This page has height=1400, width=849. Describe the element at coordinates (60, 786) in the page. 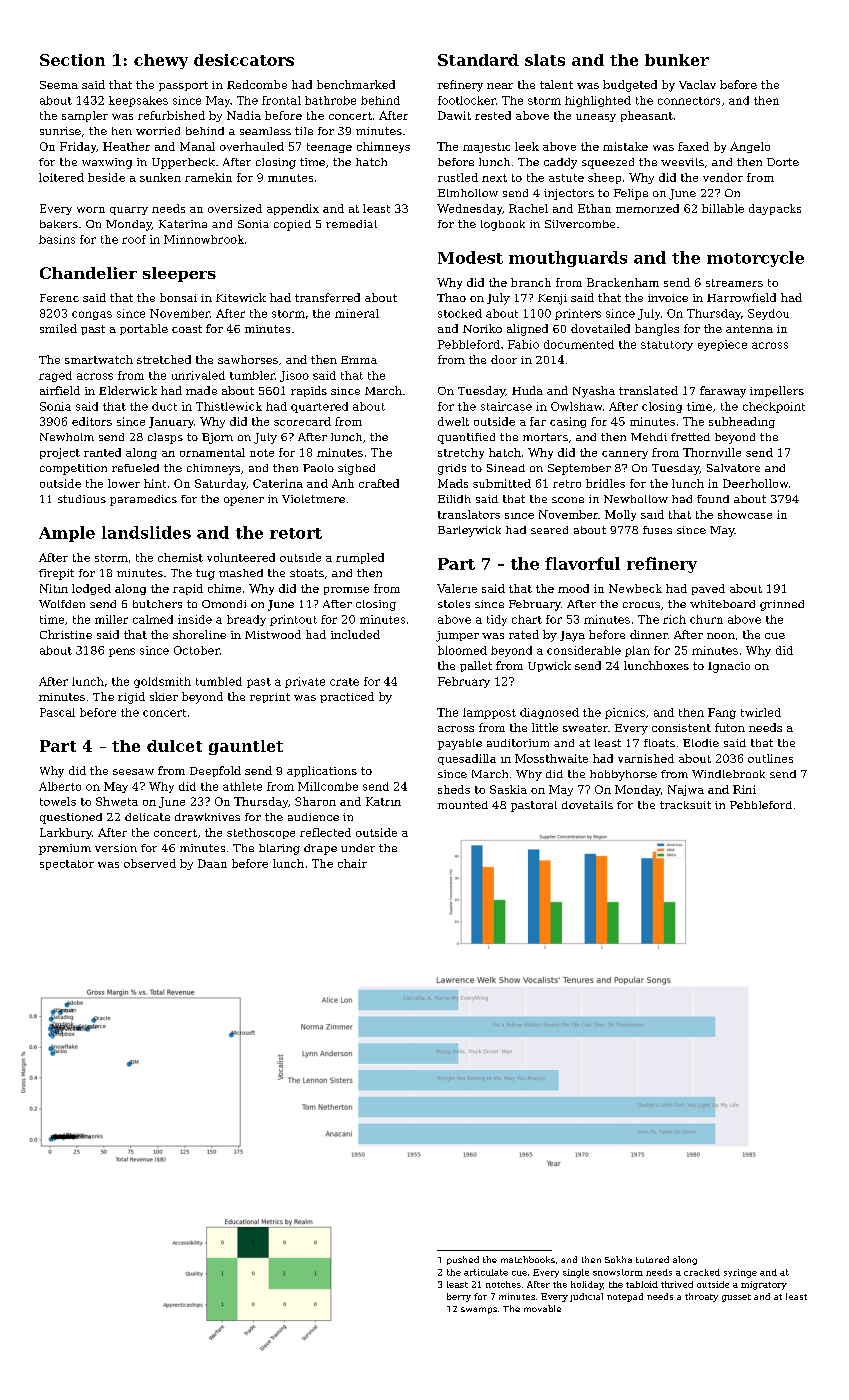

I see `Alberto` at that location.
